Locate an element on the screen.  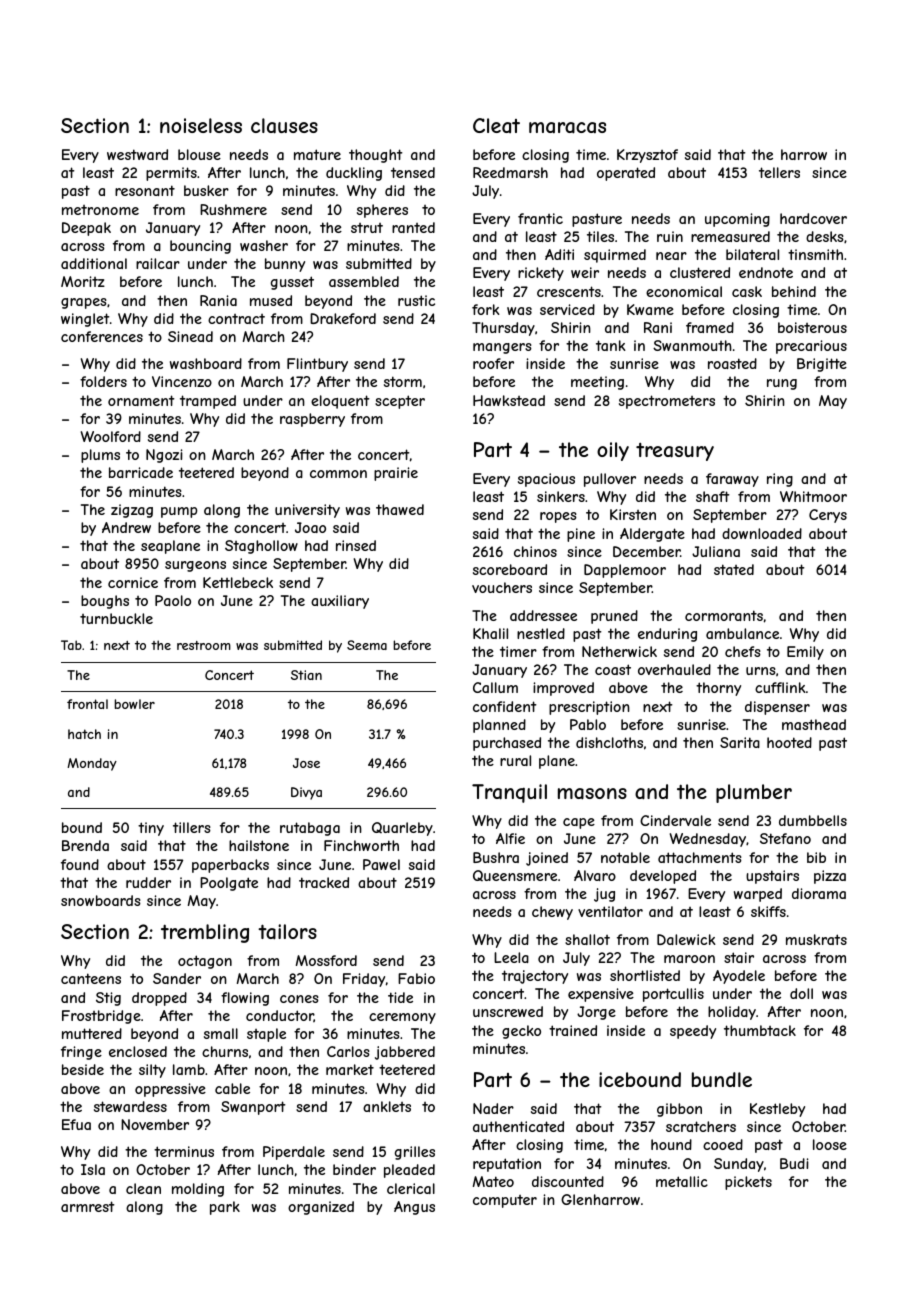
park is located at coordinates (225, 1208).
